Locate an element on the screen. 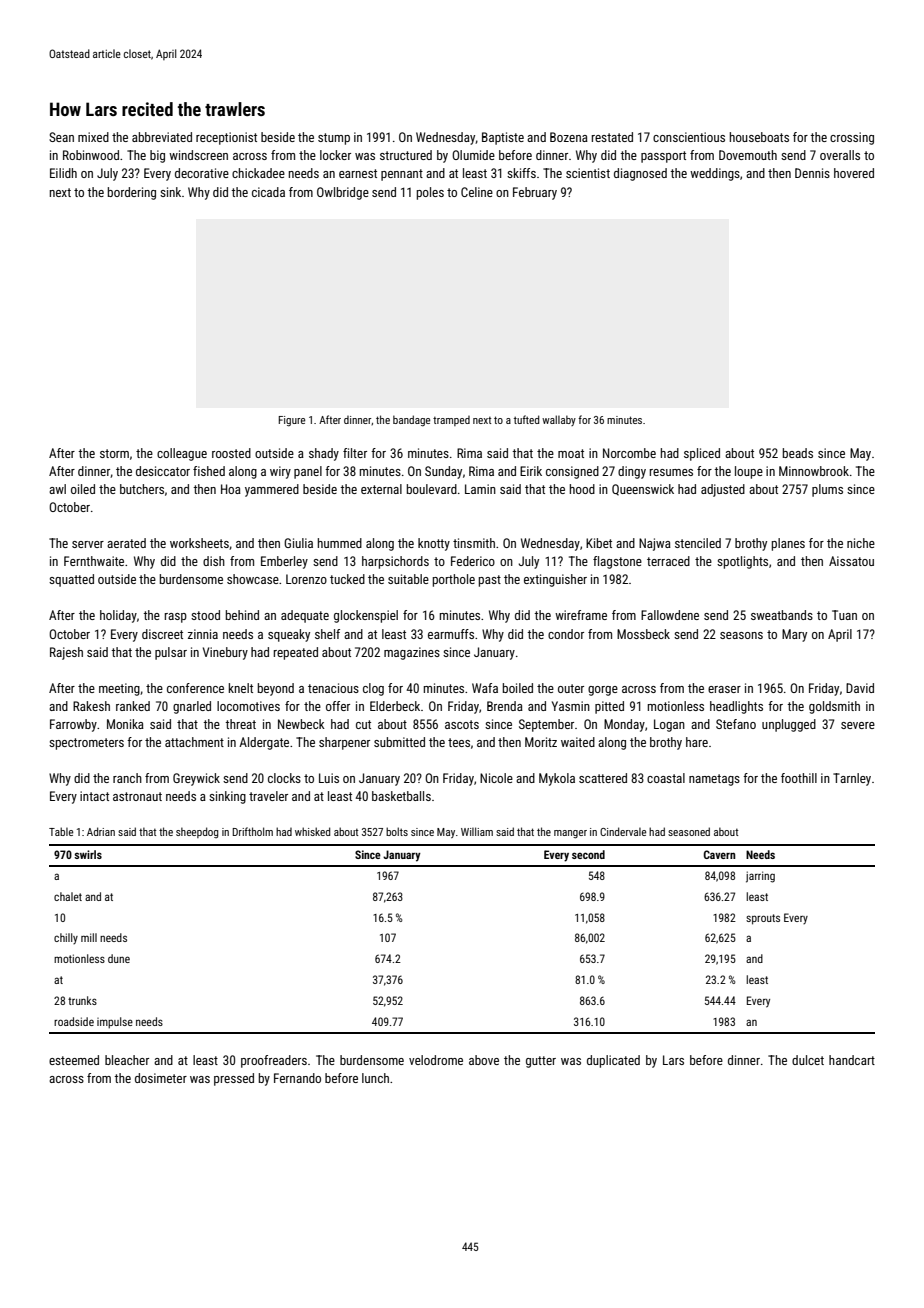 The width and height of the screenshot is (924, 1308). duplicated is located at coordinates (613, 1061).
